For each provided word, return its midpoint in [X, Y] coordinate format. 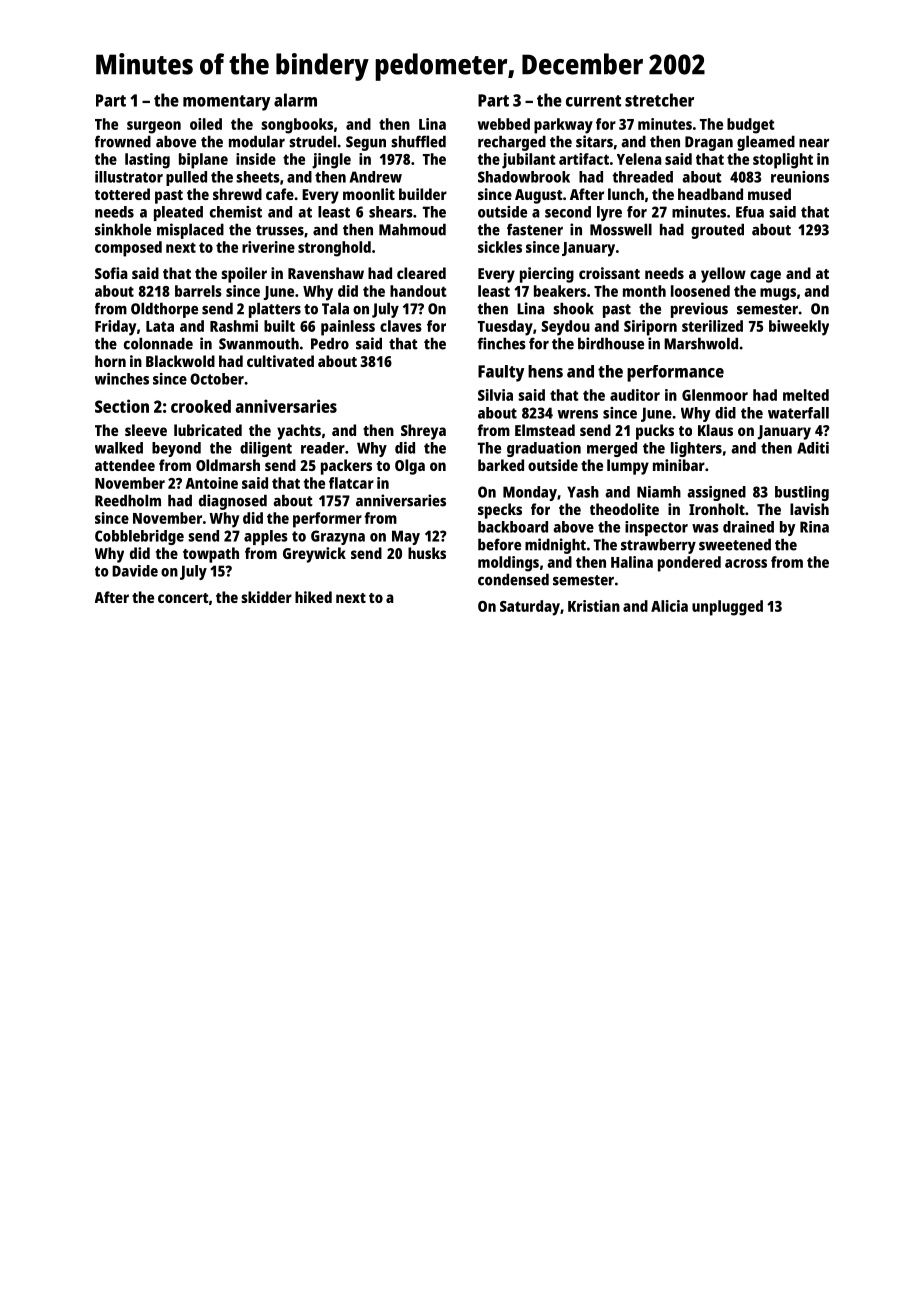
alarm [295, 100]
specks [500, 511]
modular [257, 141]
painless [348, 328]
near [814, 143]
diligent [266, 449]
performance [675, 373]
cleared [421, 273]
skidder [266, 597]
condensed [513, 579]
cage [765, 276]
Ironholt [717, 509]
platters [275, 310]
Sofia [111, 273]
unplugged [727, 608]
